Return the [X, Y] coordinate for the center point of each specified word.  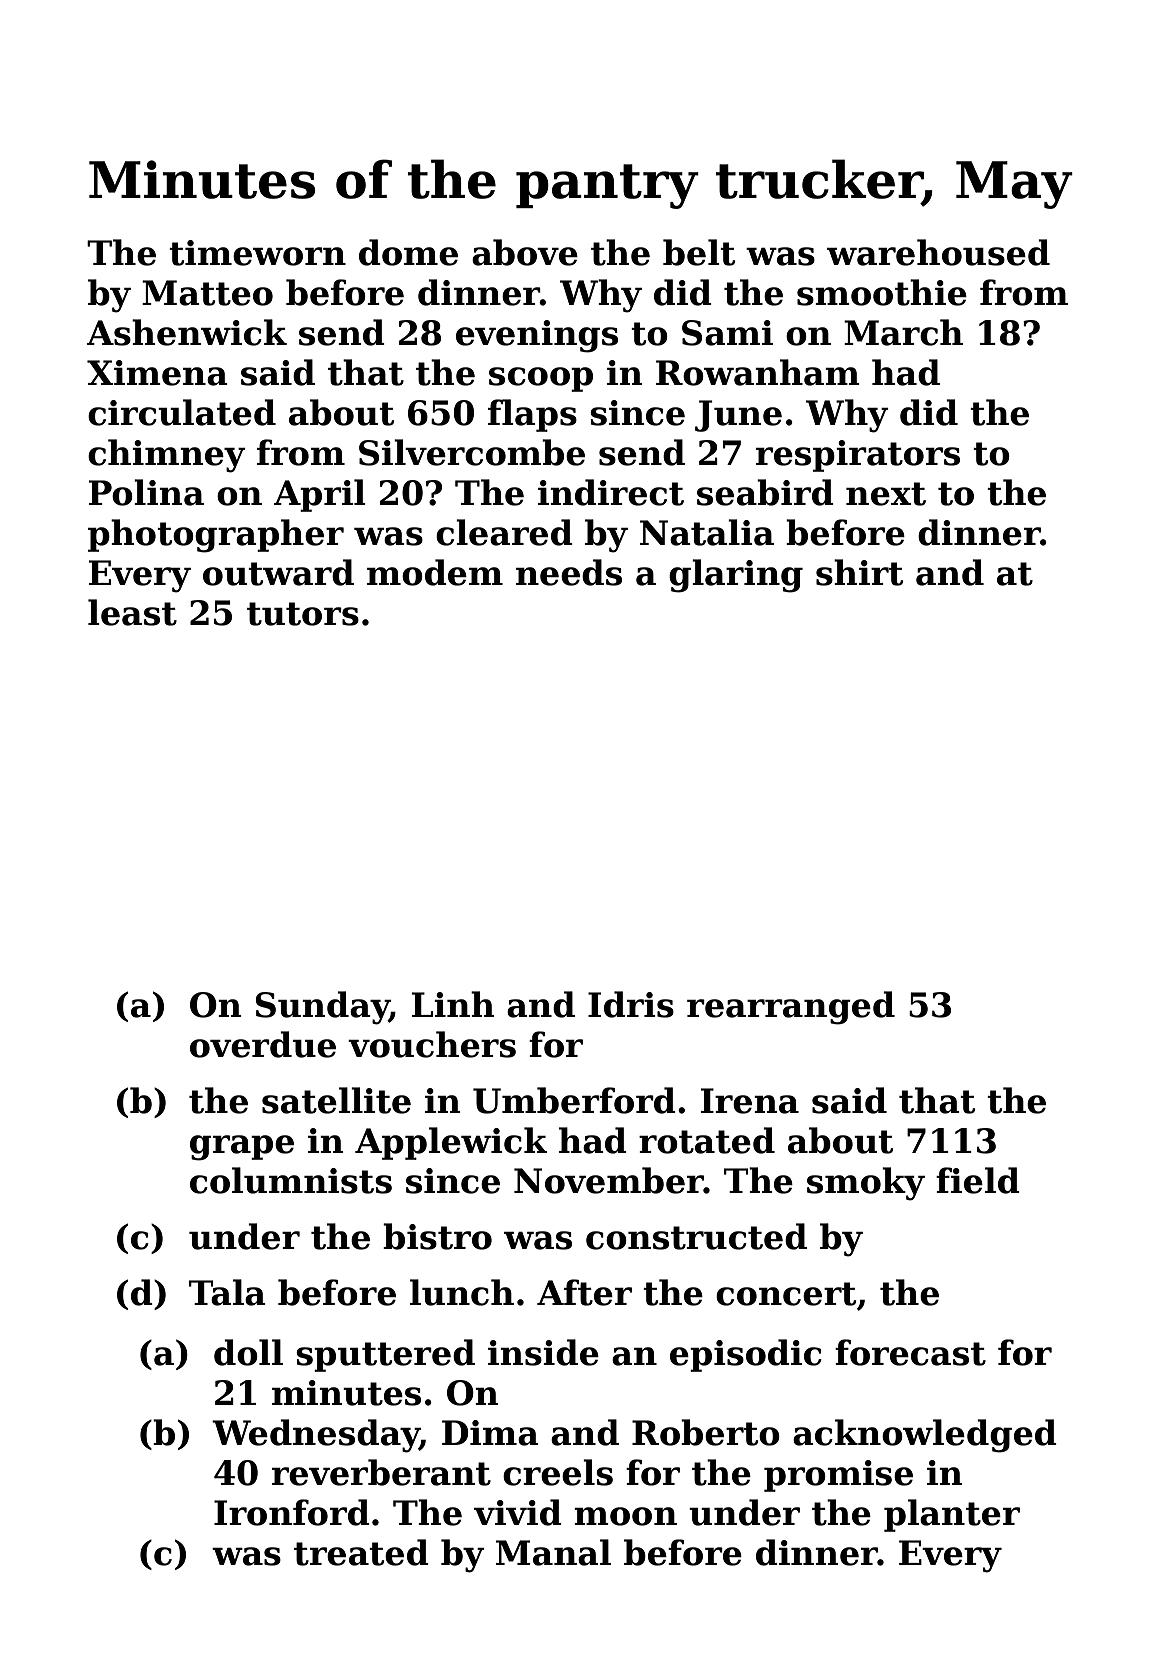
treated [361, 1552]
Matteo [207, 293]
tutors [303, 614]
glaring [736, 576]
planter [952, 1515]
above [525, 252]
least [132, 612]
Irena [750, 1101]
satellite [336, 1100]
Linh [453, 1004]
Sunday [322, 1008]
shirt [859, 572]
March [903, 332]
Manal [553, 1552]
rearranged [791, 1008]
